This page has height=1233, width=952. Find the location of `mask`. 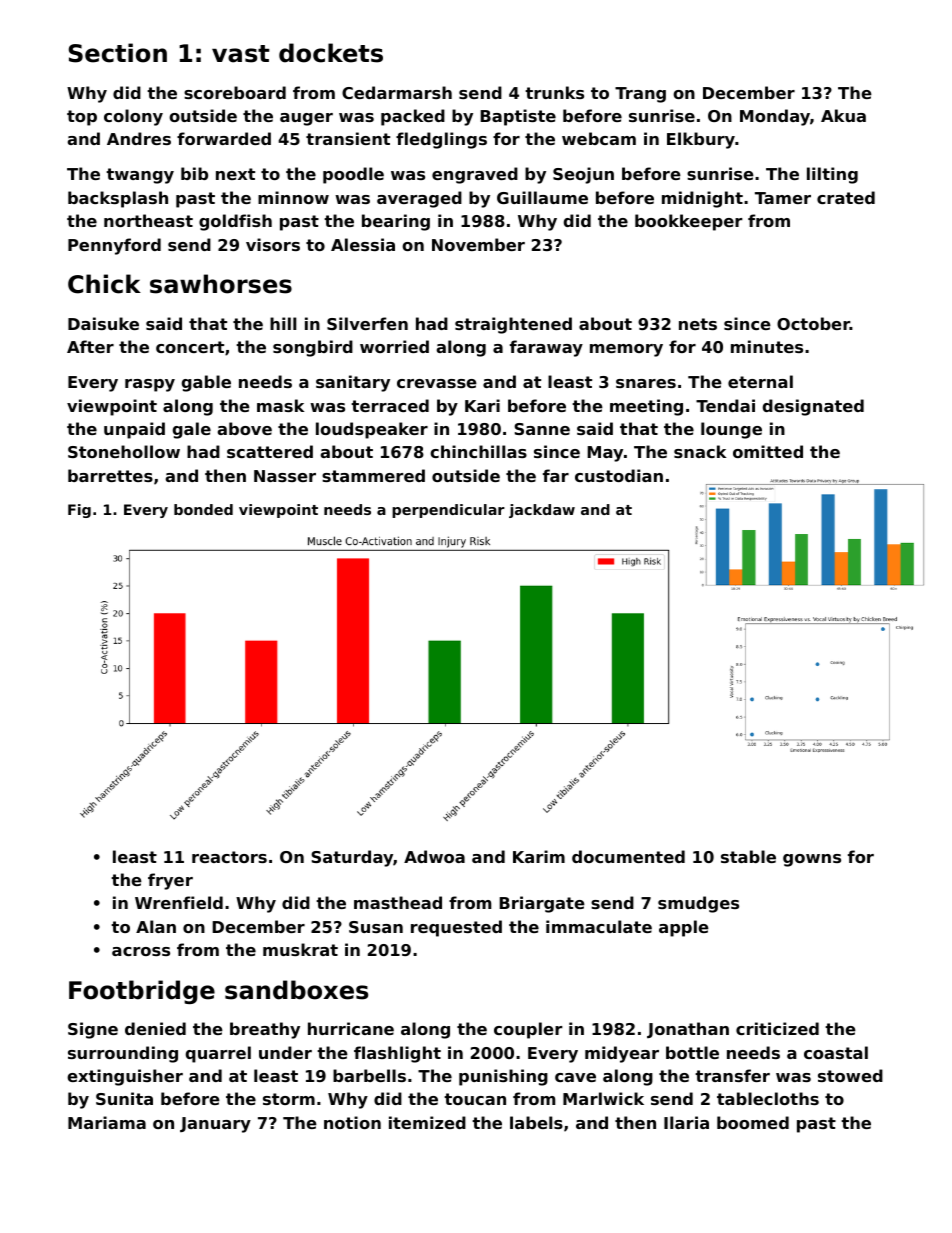

mask is located at coordinates (280, 405).
